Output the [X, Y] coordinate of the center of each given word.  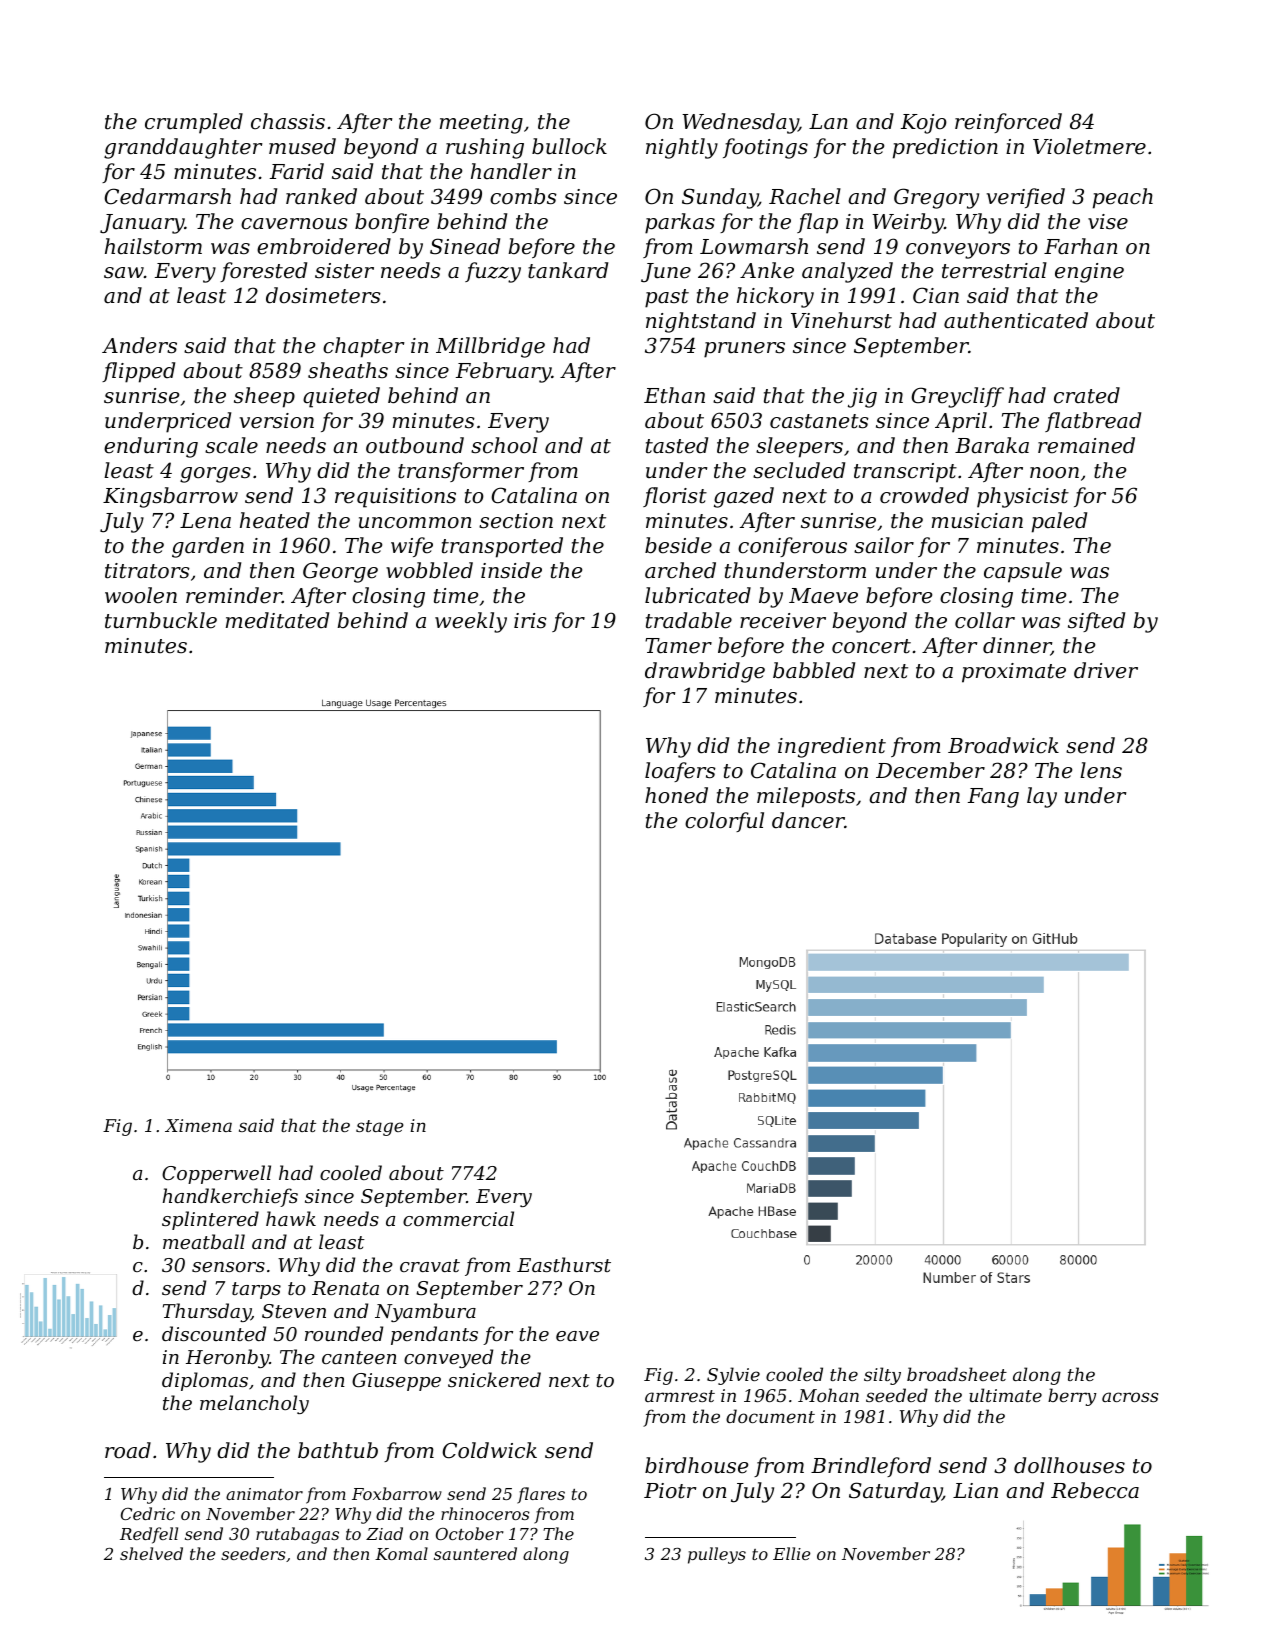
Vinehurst [841, 320]
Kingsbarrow [170, 497]
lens [1101, 770]
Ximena [198, 1125]
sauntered [475, 1553]
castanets [819, 421]
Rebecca [1095, 1490]
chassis [288, 121]
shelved [151, 1553]
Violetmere [1089, 146]
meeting [481, 124]
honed [676, 795]
